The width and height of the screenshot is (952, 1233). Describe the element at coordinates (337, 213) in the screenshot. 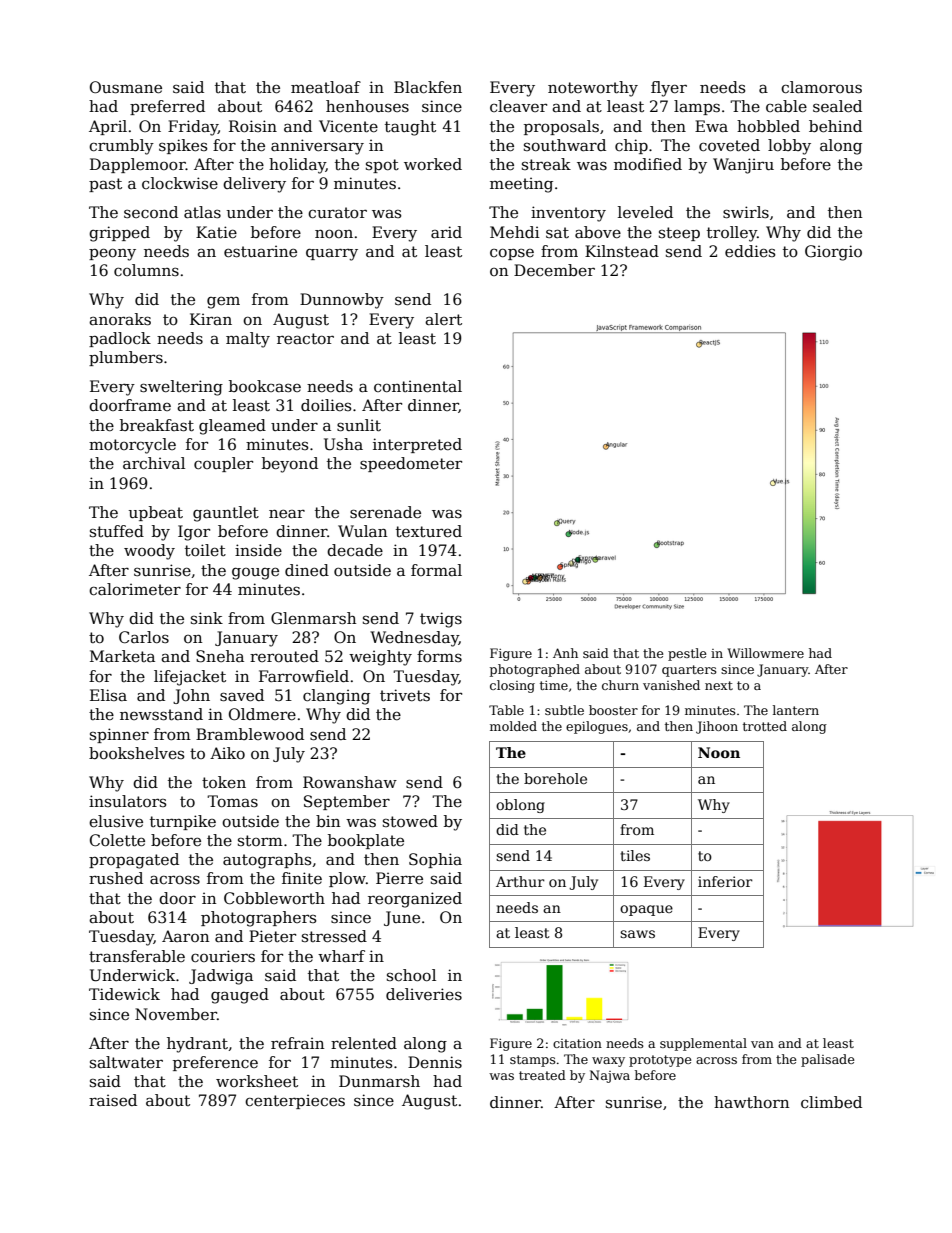

I see `curator` at that location.
